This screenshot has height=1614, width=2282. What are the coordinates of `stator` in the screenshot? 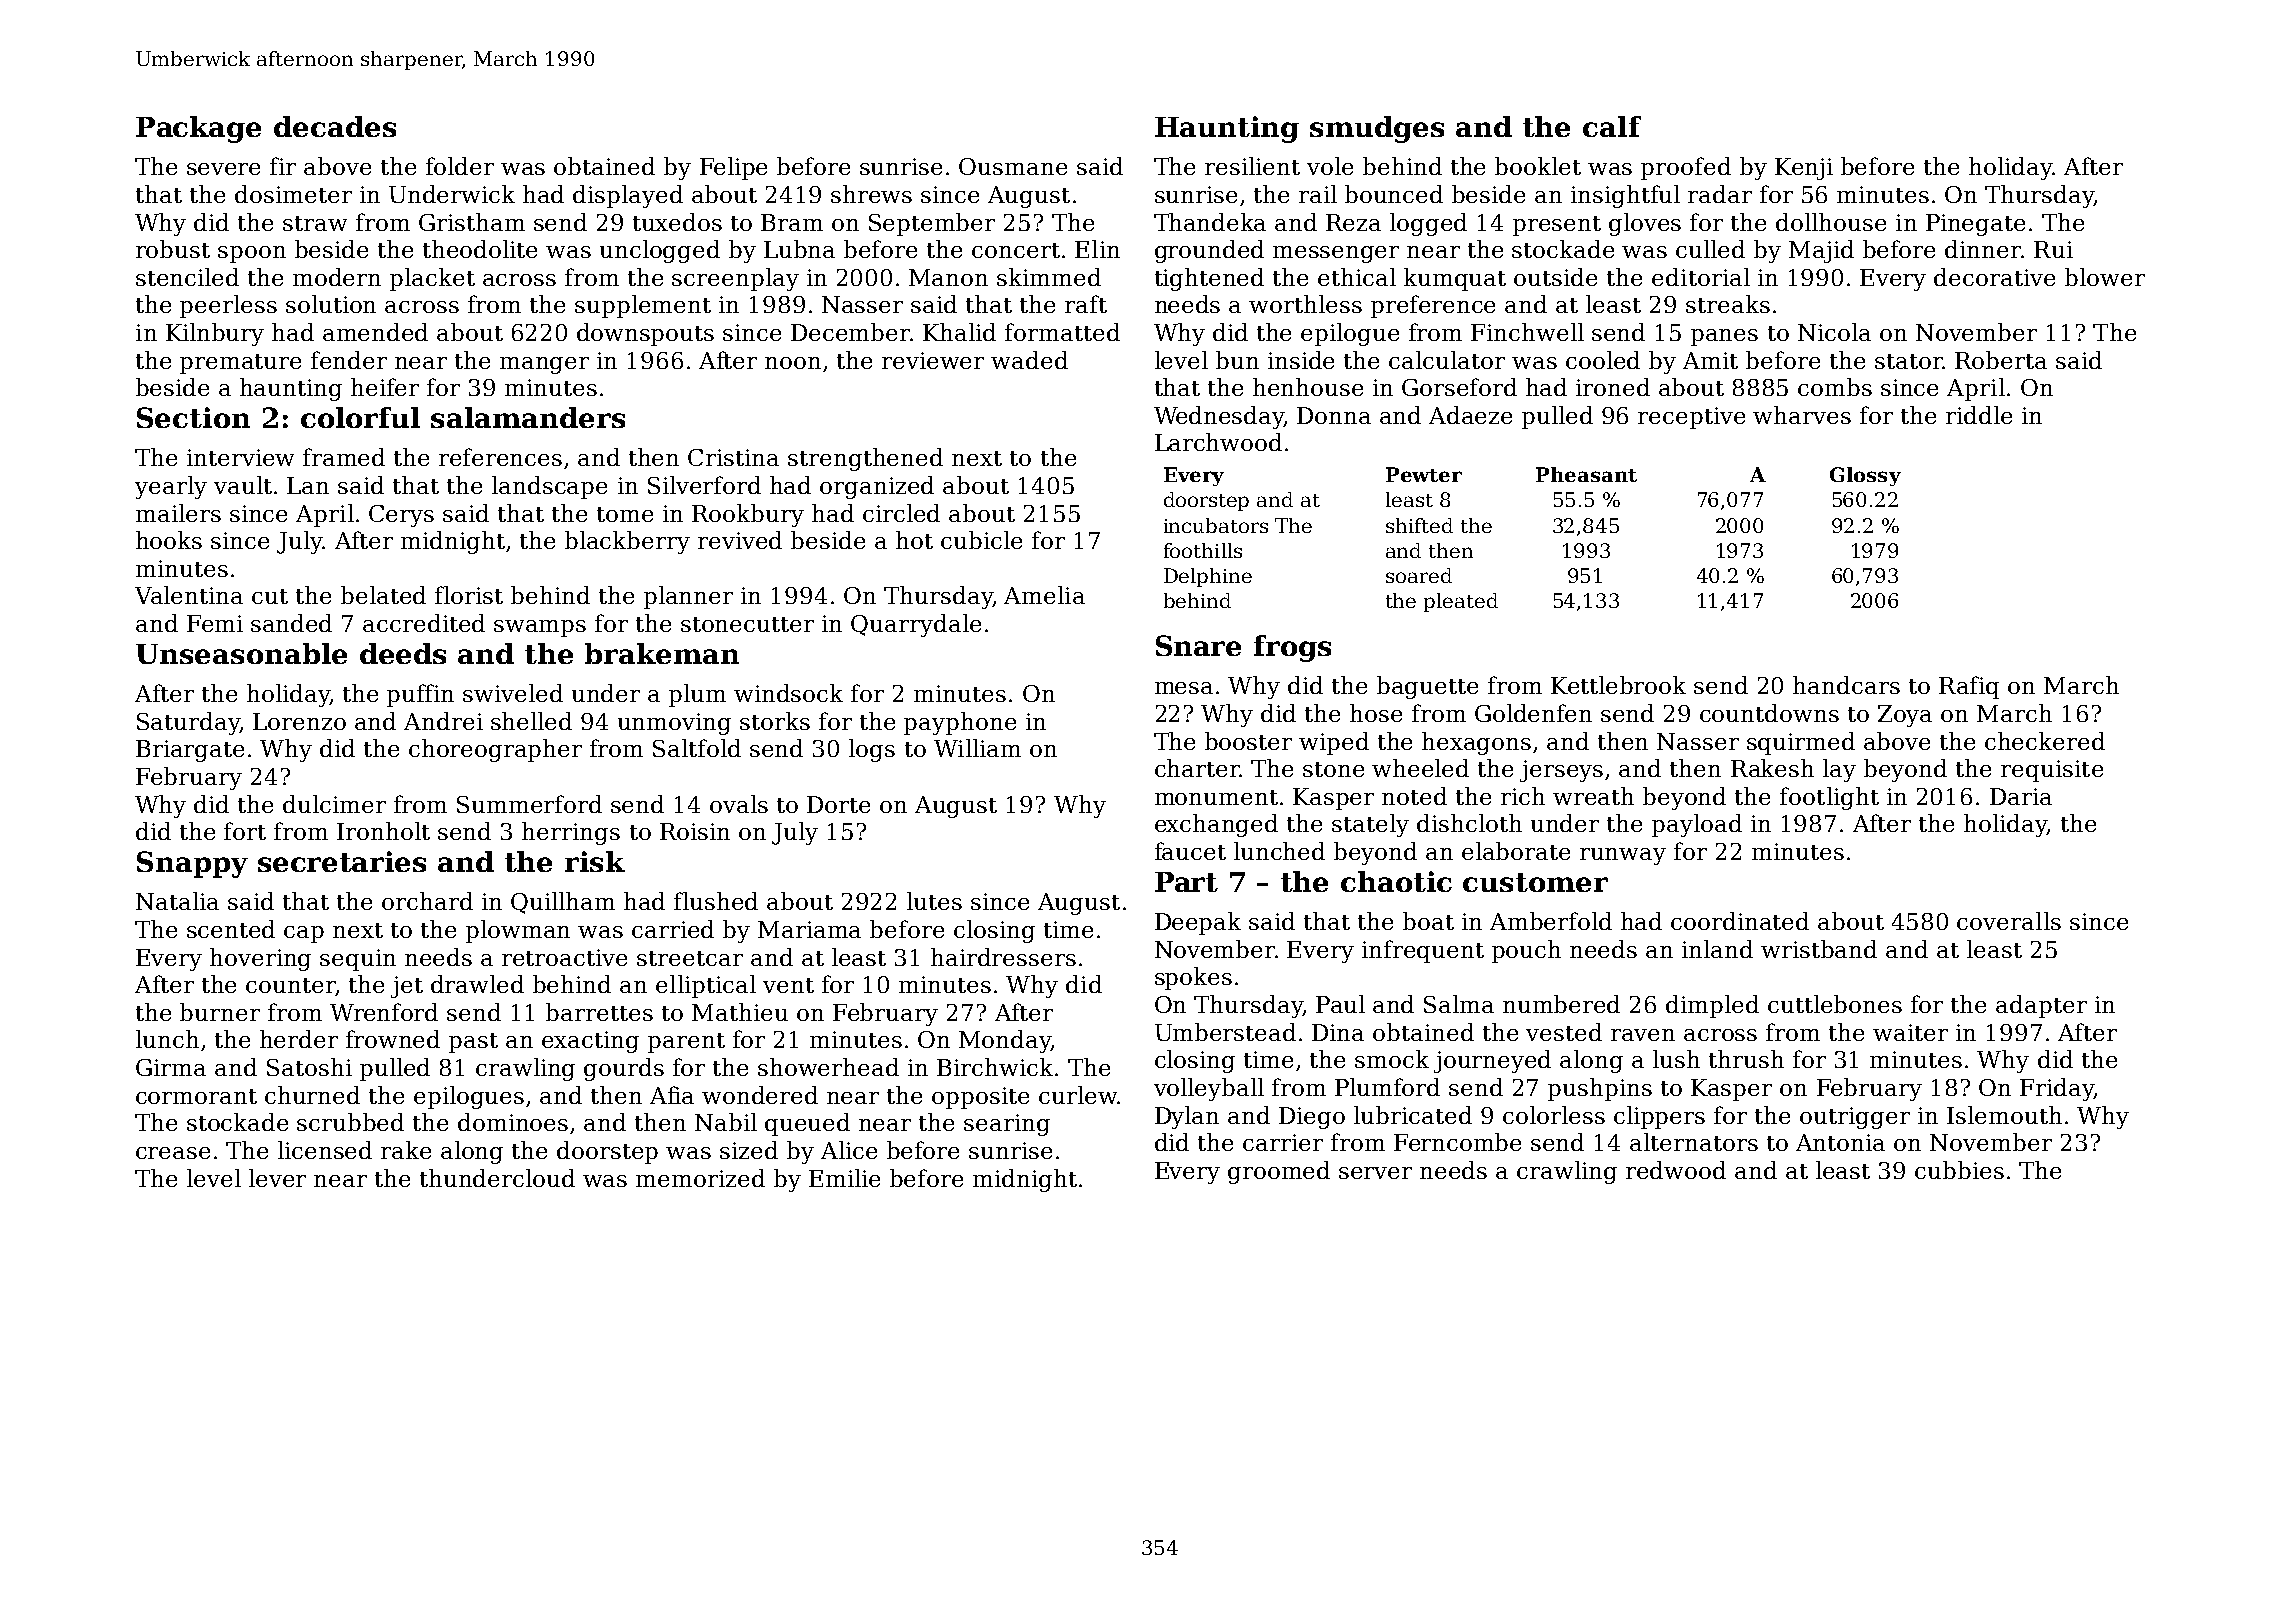 It's located at (1909, 361).
